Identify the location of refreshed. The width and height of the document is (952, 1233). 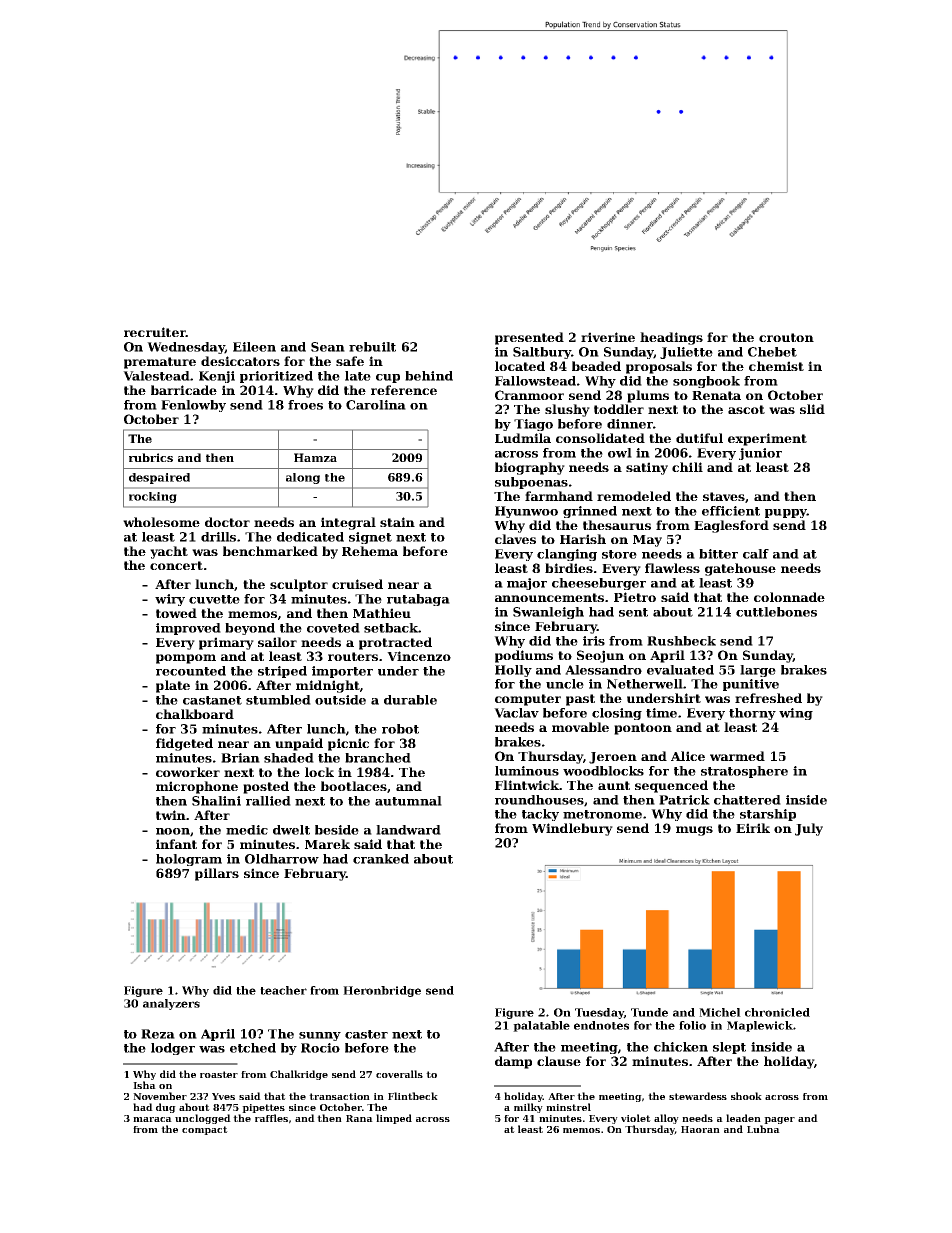
(768, 698).
